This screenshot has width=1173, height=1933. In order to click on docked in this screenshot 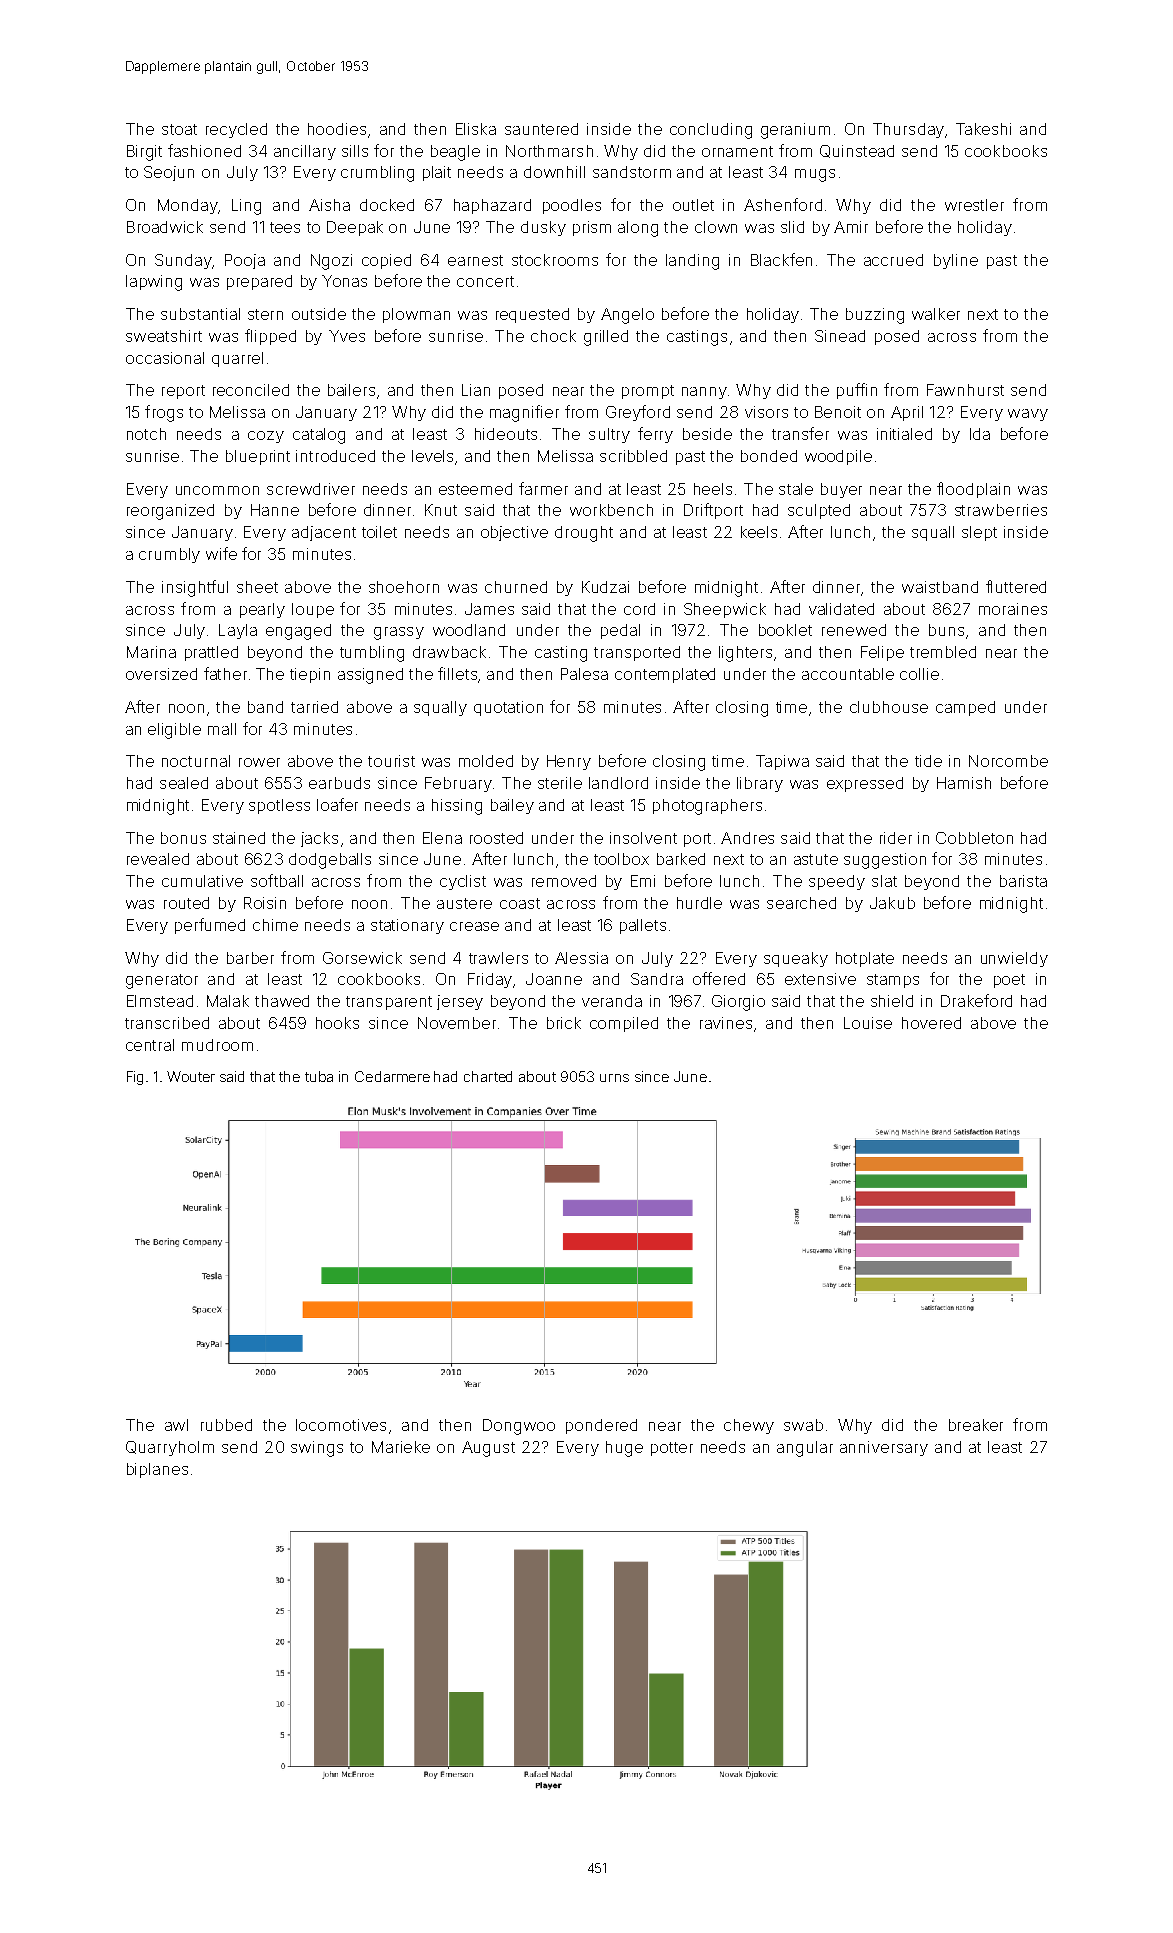, I will do `click(387, 205)`.
